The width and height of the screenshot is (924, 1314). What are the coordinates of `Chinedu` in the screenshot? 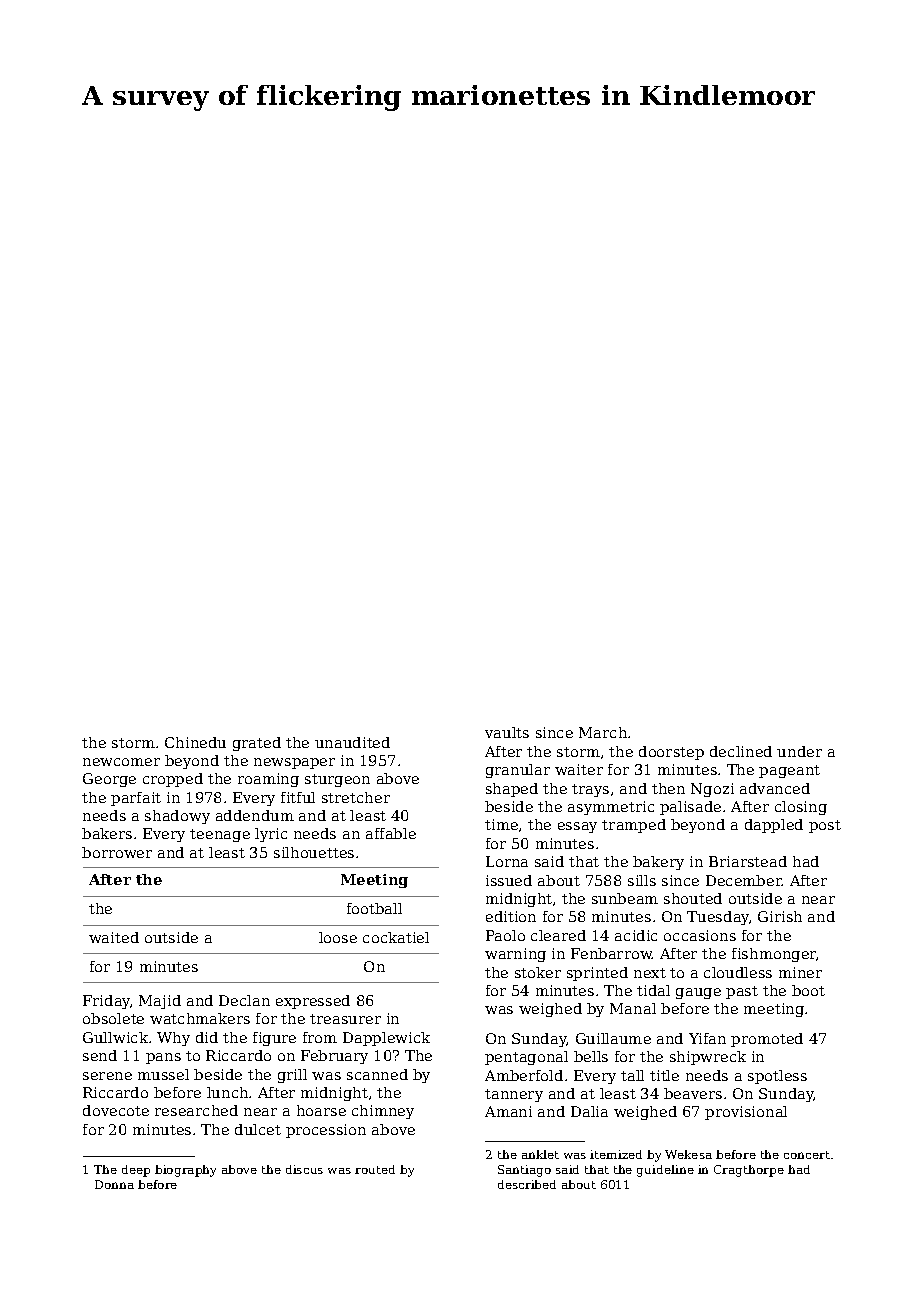 It's located at (195, 742).
